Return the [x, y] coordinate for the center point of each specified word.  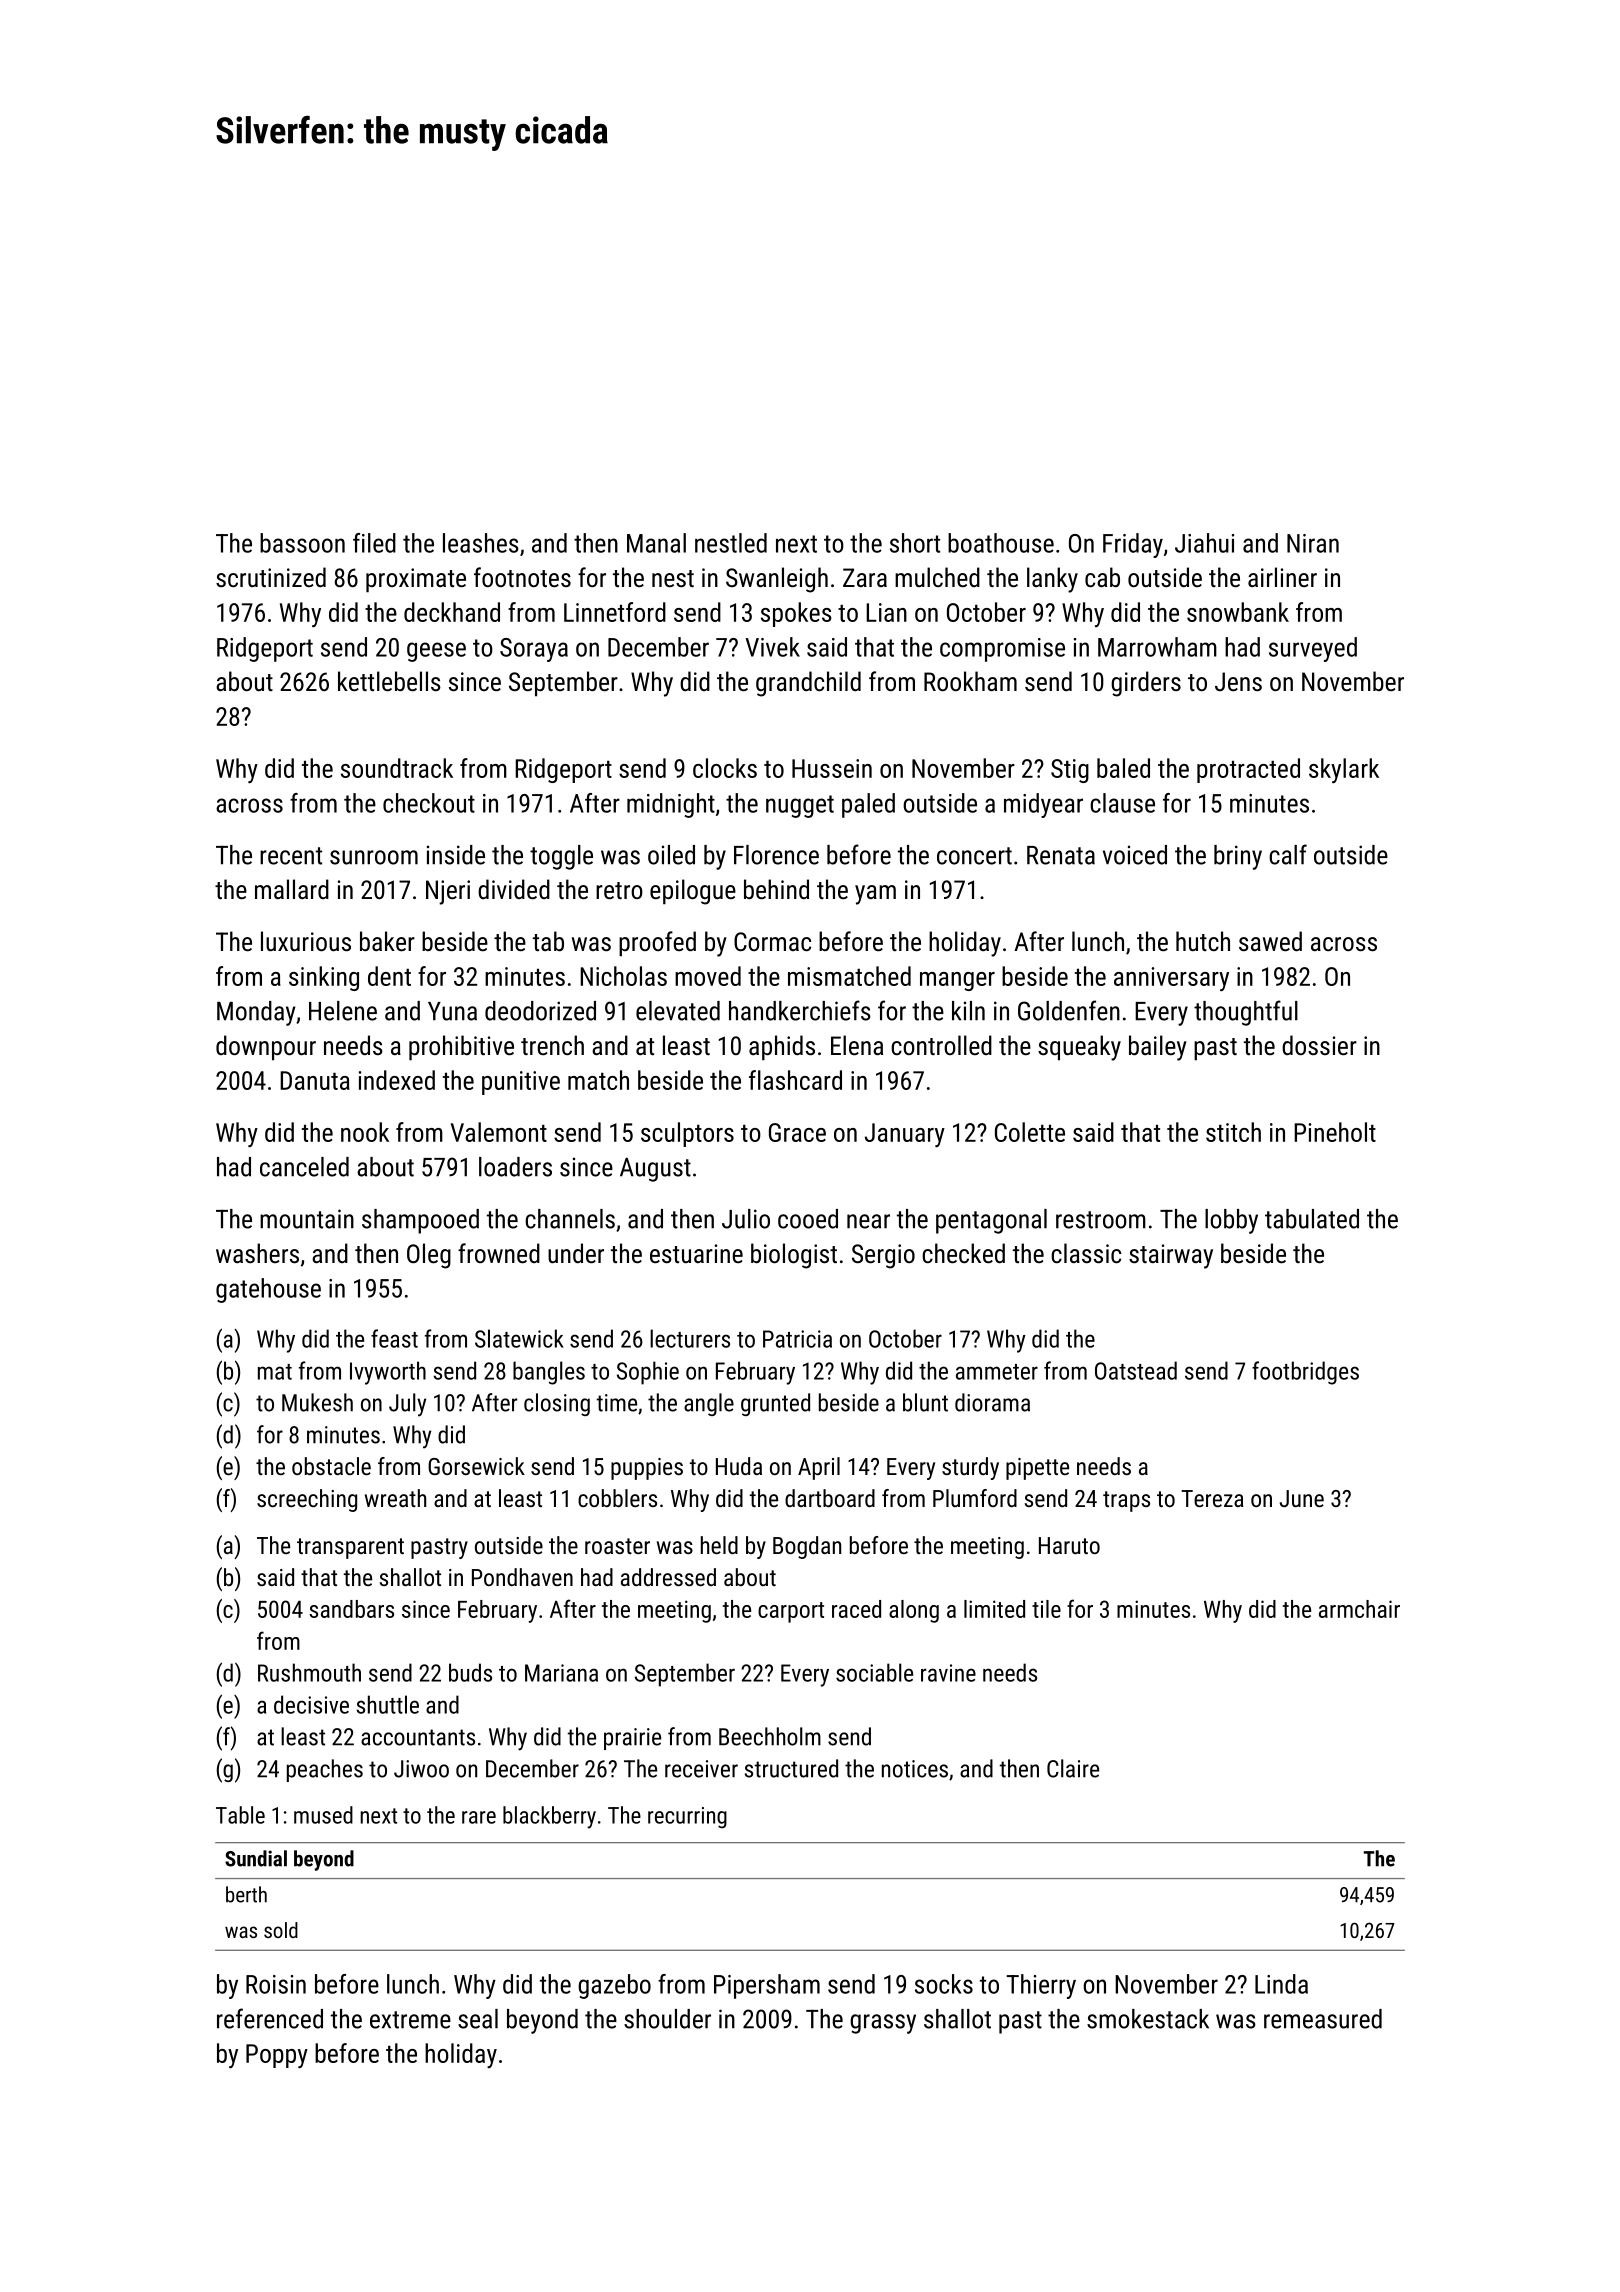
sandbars [351, 1609]
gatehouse [268, 1290]
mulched [937, 577]
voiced [1135, 855]
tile [1046, 1609]
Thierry [1041, 1986]
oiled [671, 855]
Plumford [975, 1498]
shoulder [667, 2019]
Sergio [883, 1256]
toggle [561, 857]
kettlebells [389, 681]
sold [281, 1930]
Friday [1133, 545]
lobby [1231, 1221]
